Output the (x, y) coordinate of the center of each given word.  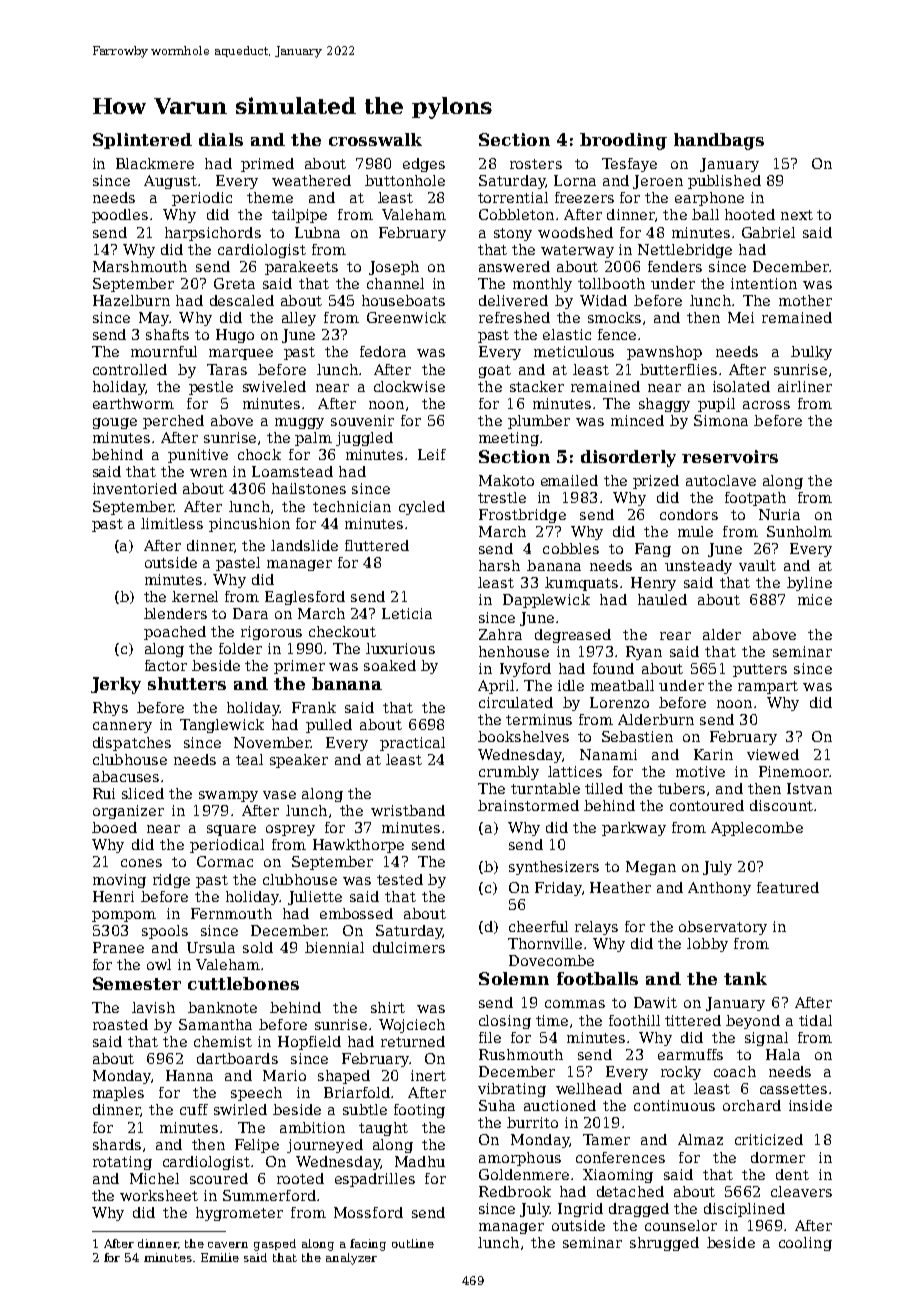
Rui (104, 793)
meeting (509, 439)
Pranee (118, 947)
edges (424, 165)
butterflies (678, 369)
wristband (408, 810)
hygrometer (239, 1214)
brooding (623, 141)
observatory (723, 928)
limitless (172, 523)
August (170, 182)
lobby (707, 945)
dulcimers (409, 947)
